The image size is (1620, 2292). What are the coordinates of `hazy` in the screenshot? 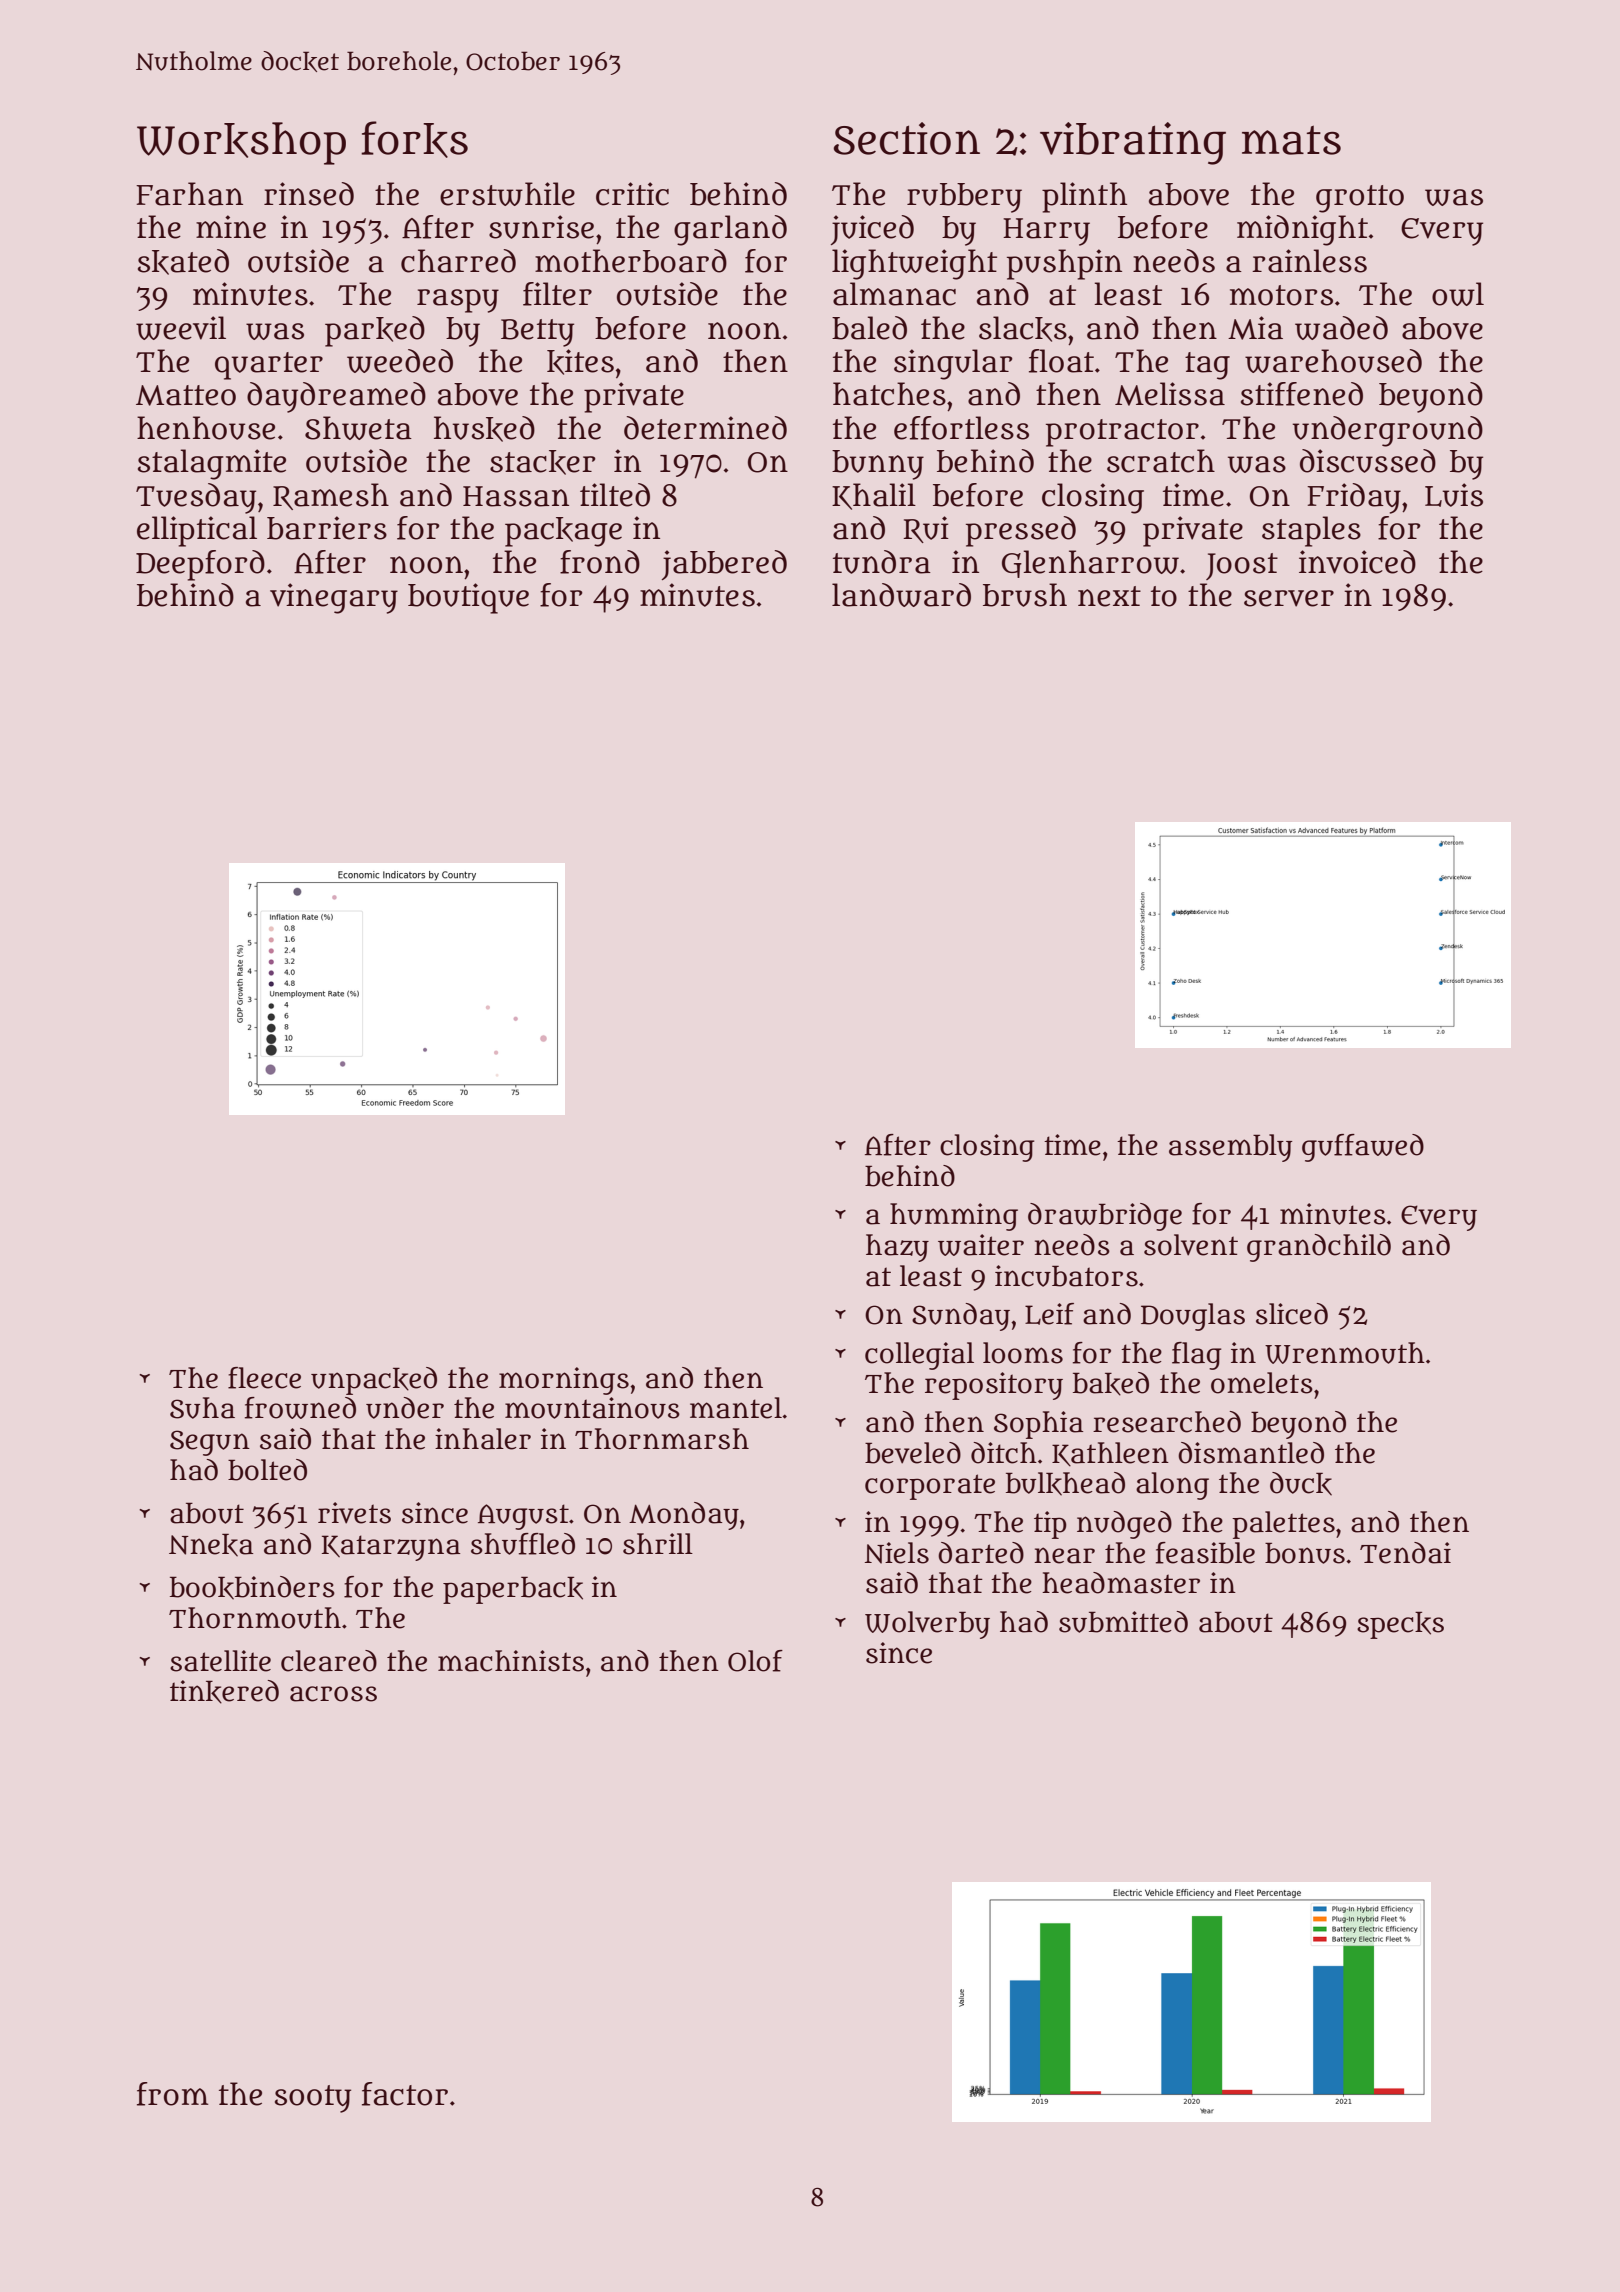 It's located at (897, 1248).
